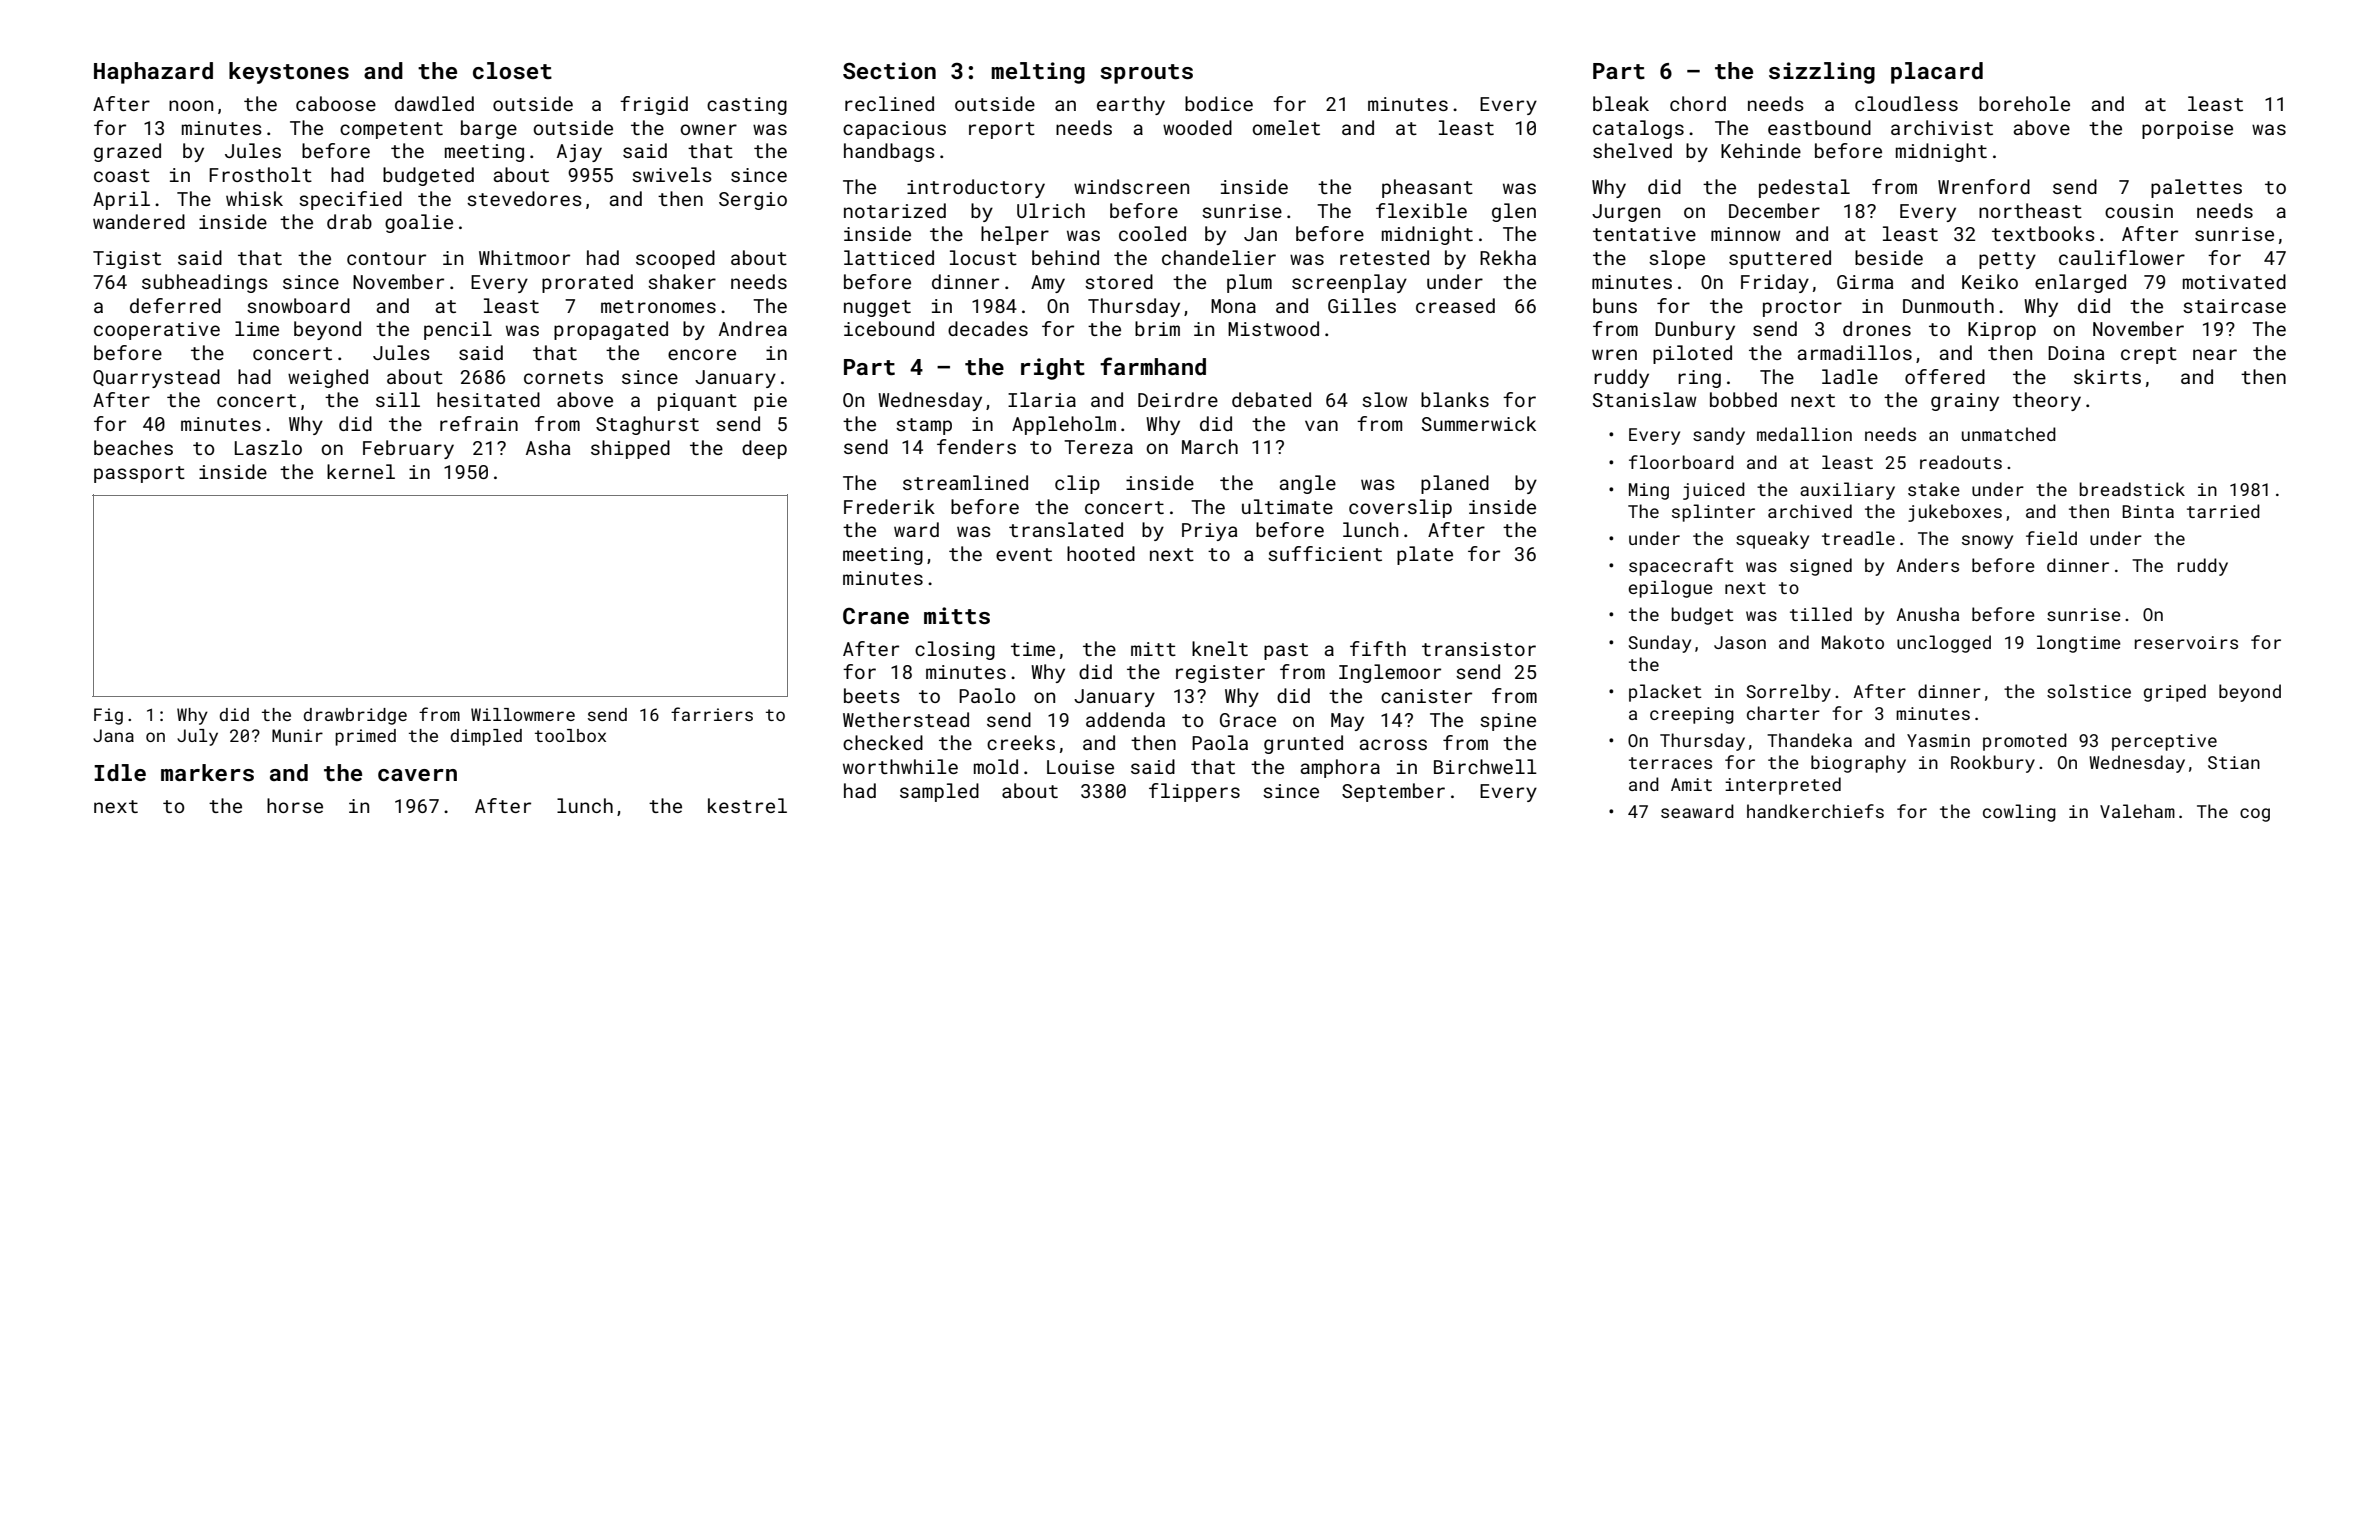 Image resolution: width=2380 pixels, height=1540 pixels. Describe the element at coordinates (1080, 767) in the screenshot. I see `Louise` at that location.
